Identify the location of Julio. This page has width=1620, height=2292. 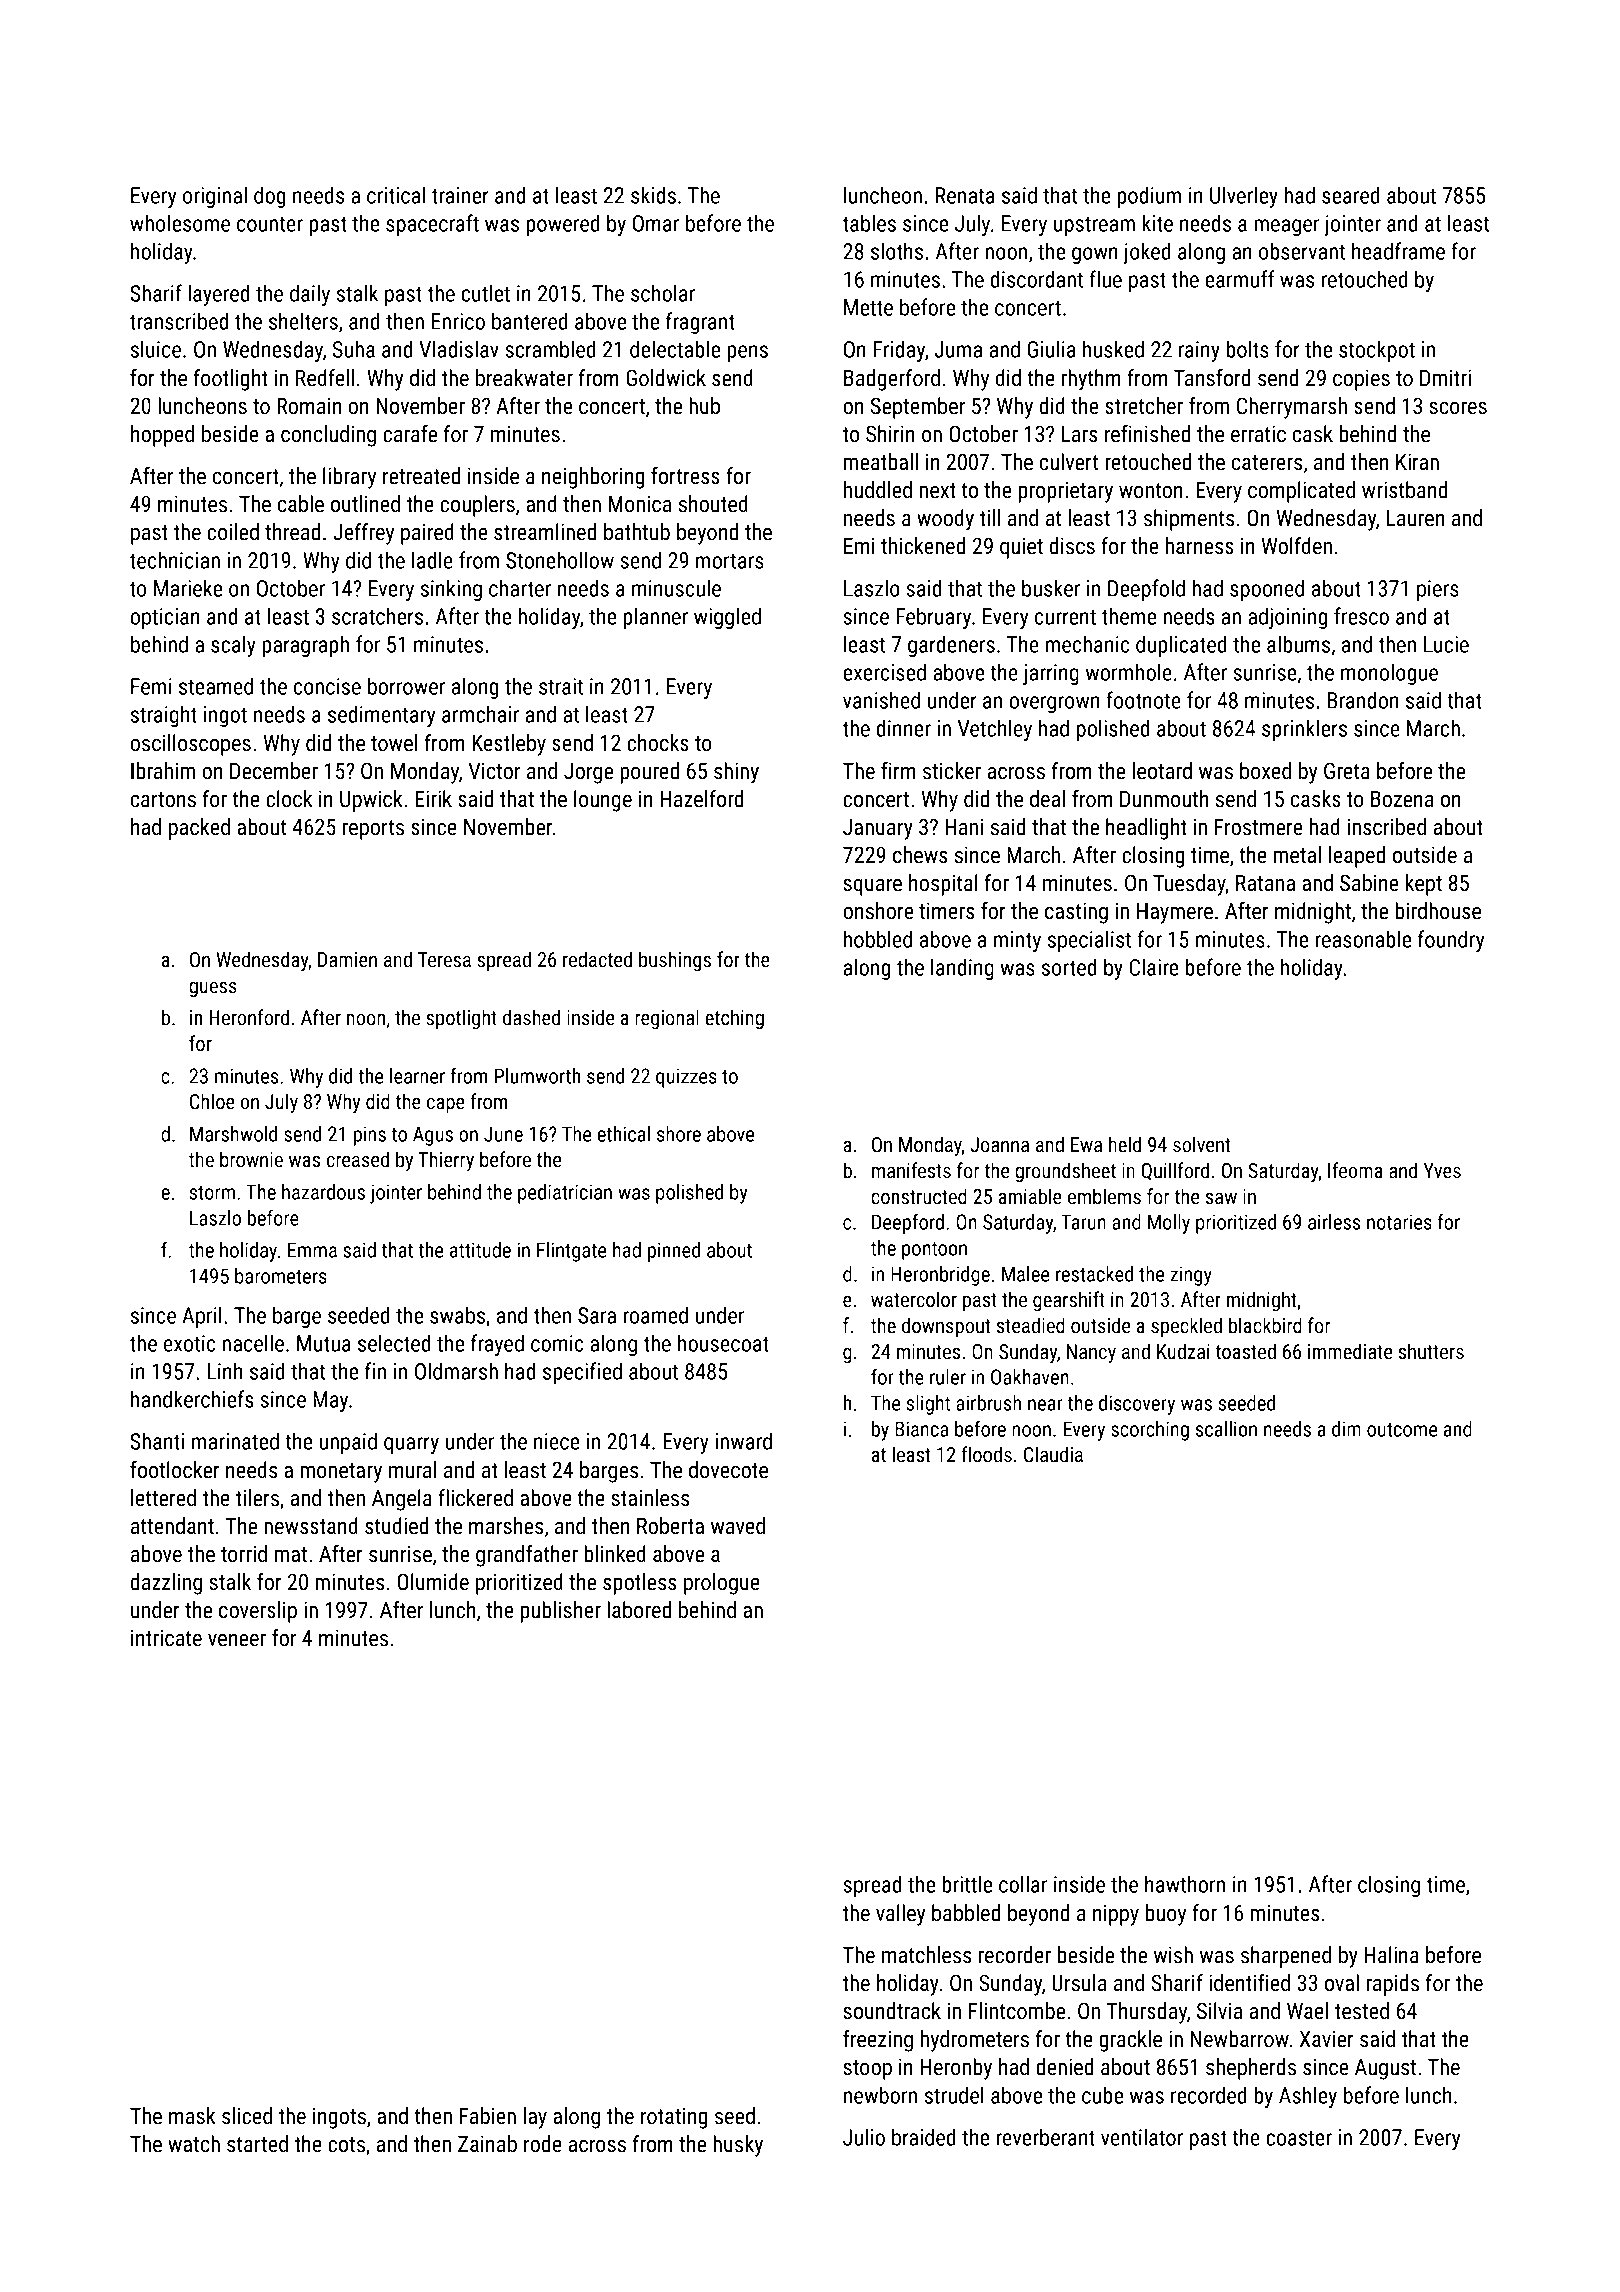
(864, 2137).
